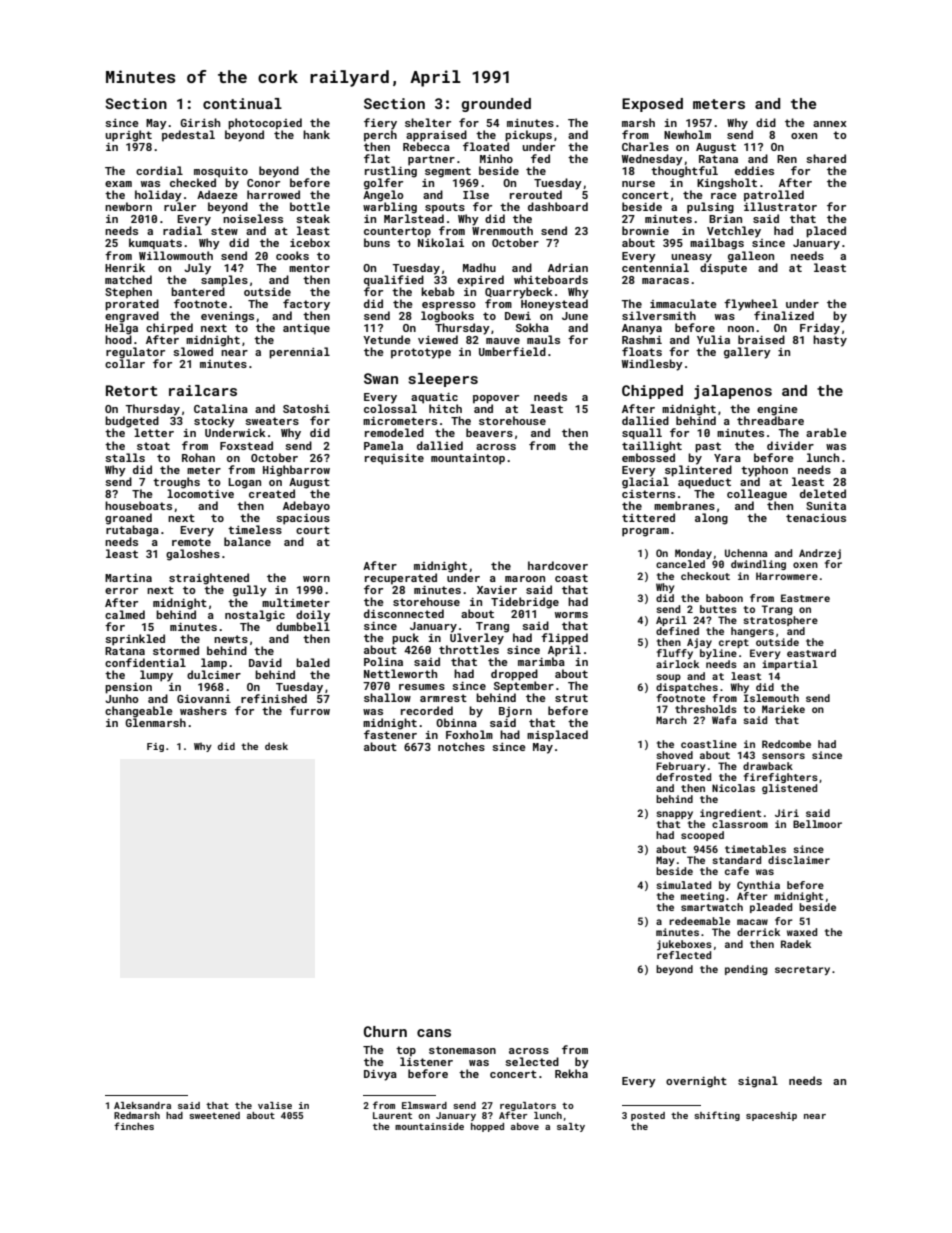 The height and width of the document is (1233, 952). What do you see at coordinates (200, 493) in the document?
I see `locomotive` at bounding box center [200, 493].
